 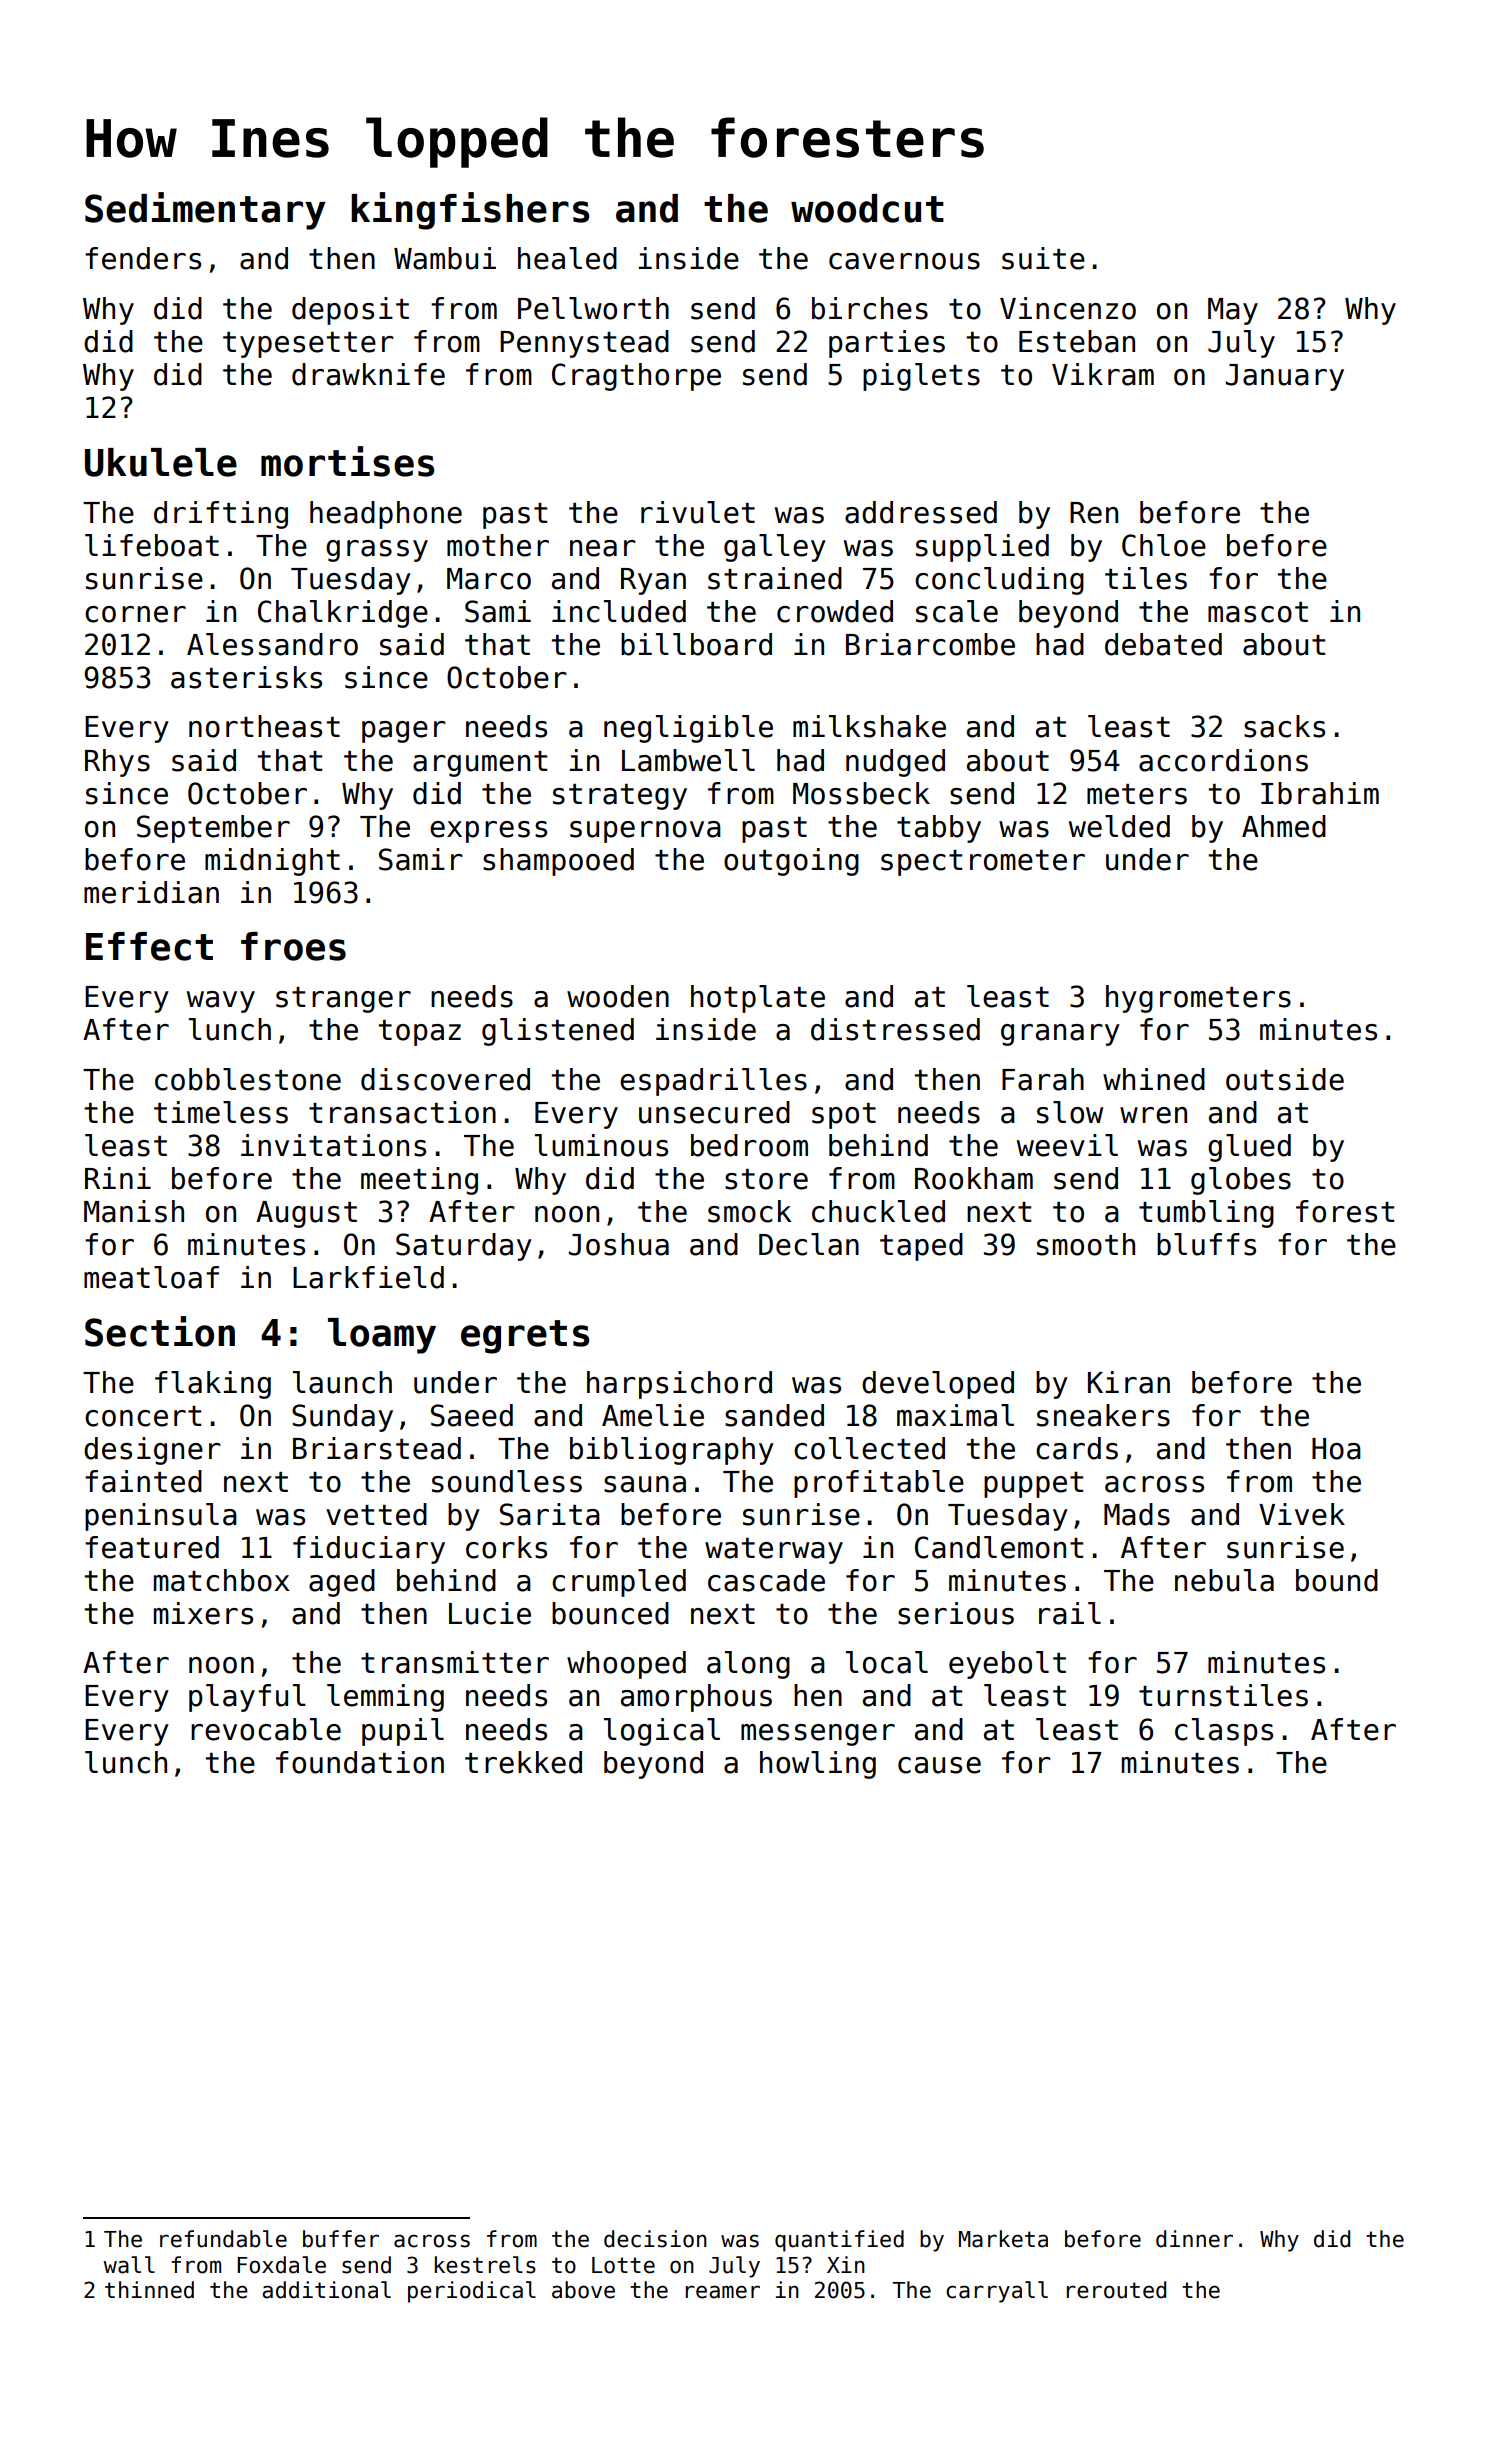 What do you see at coordinates (1194, 2239) in the screenshot?
I see `dinner` at bounding box center [1194, 2239].
